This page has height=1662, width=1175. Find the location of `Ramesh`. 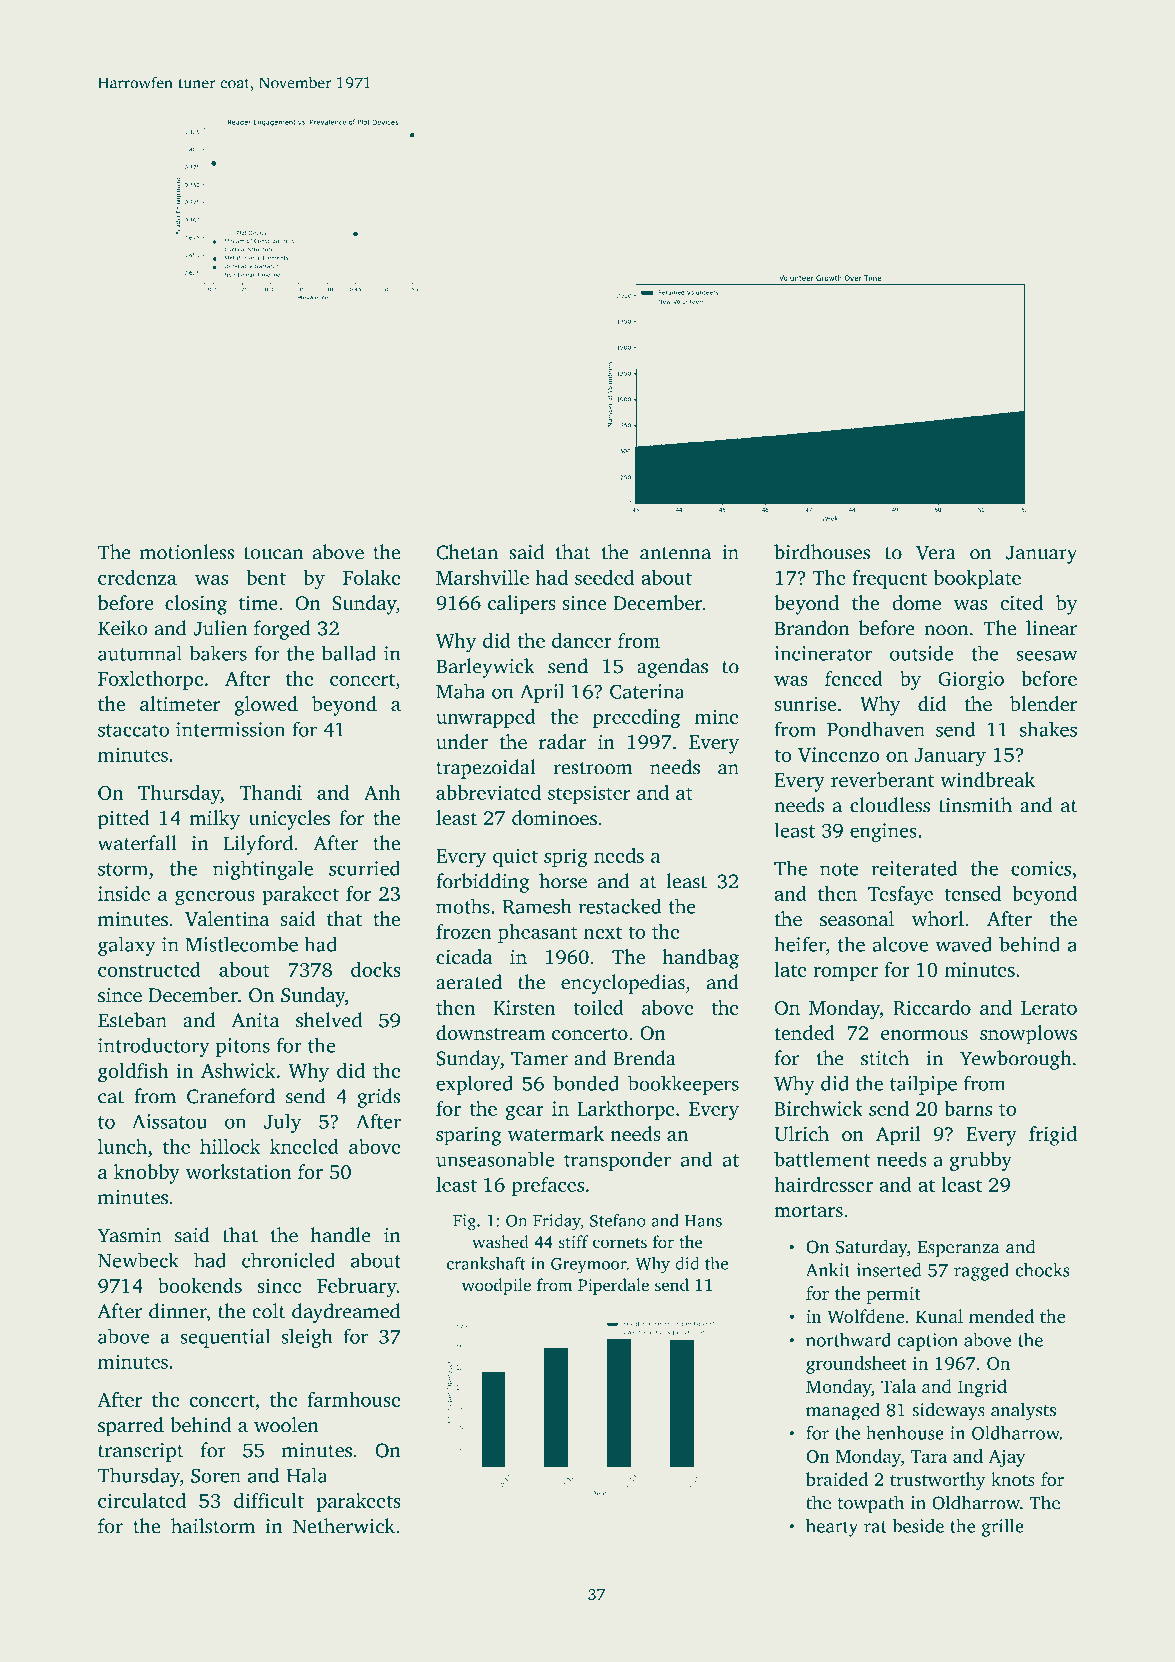

Ramesh is located at coordinates (537, 906).
